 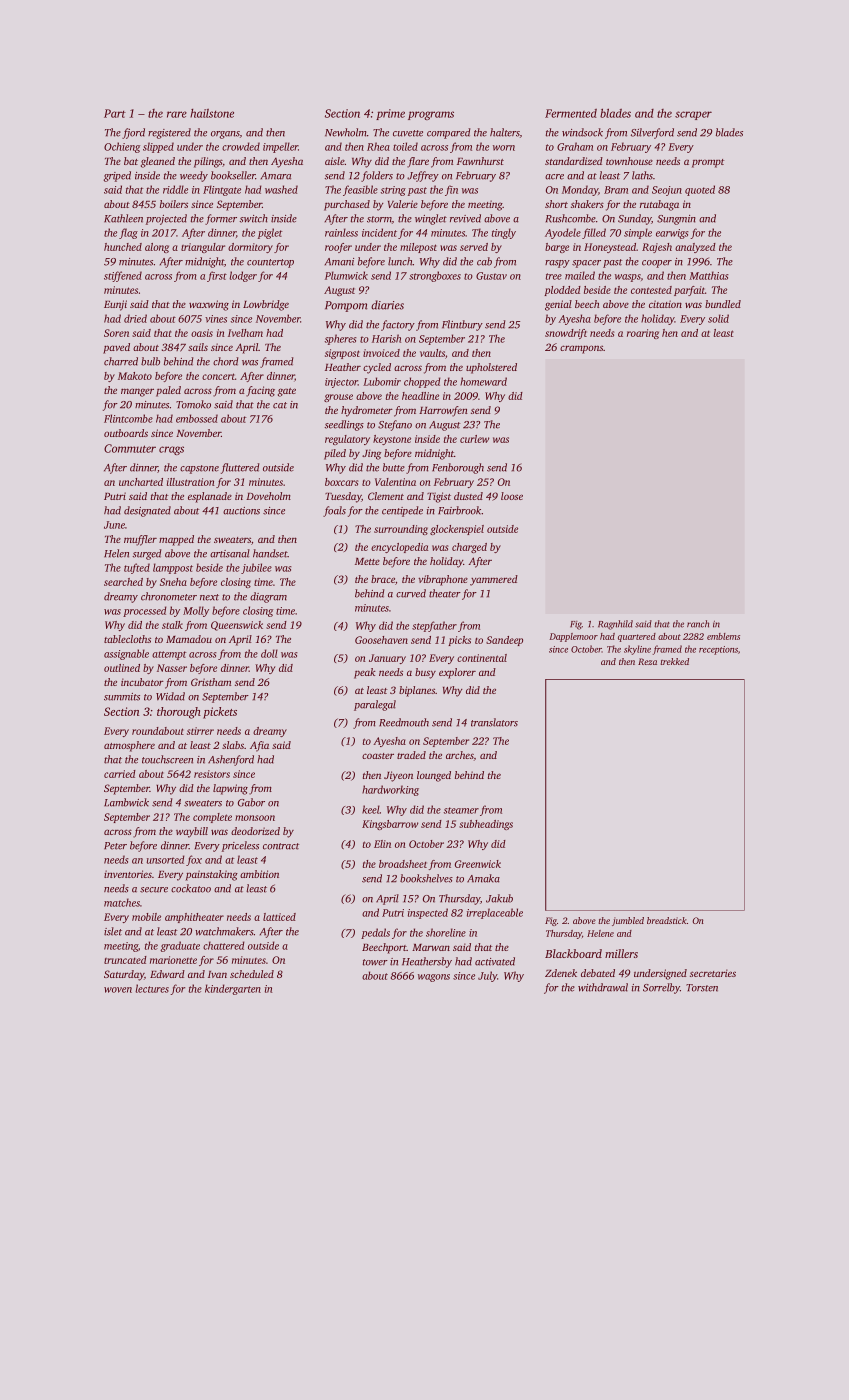 I want to click on kindergarten, so click(x=233, y=989).
